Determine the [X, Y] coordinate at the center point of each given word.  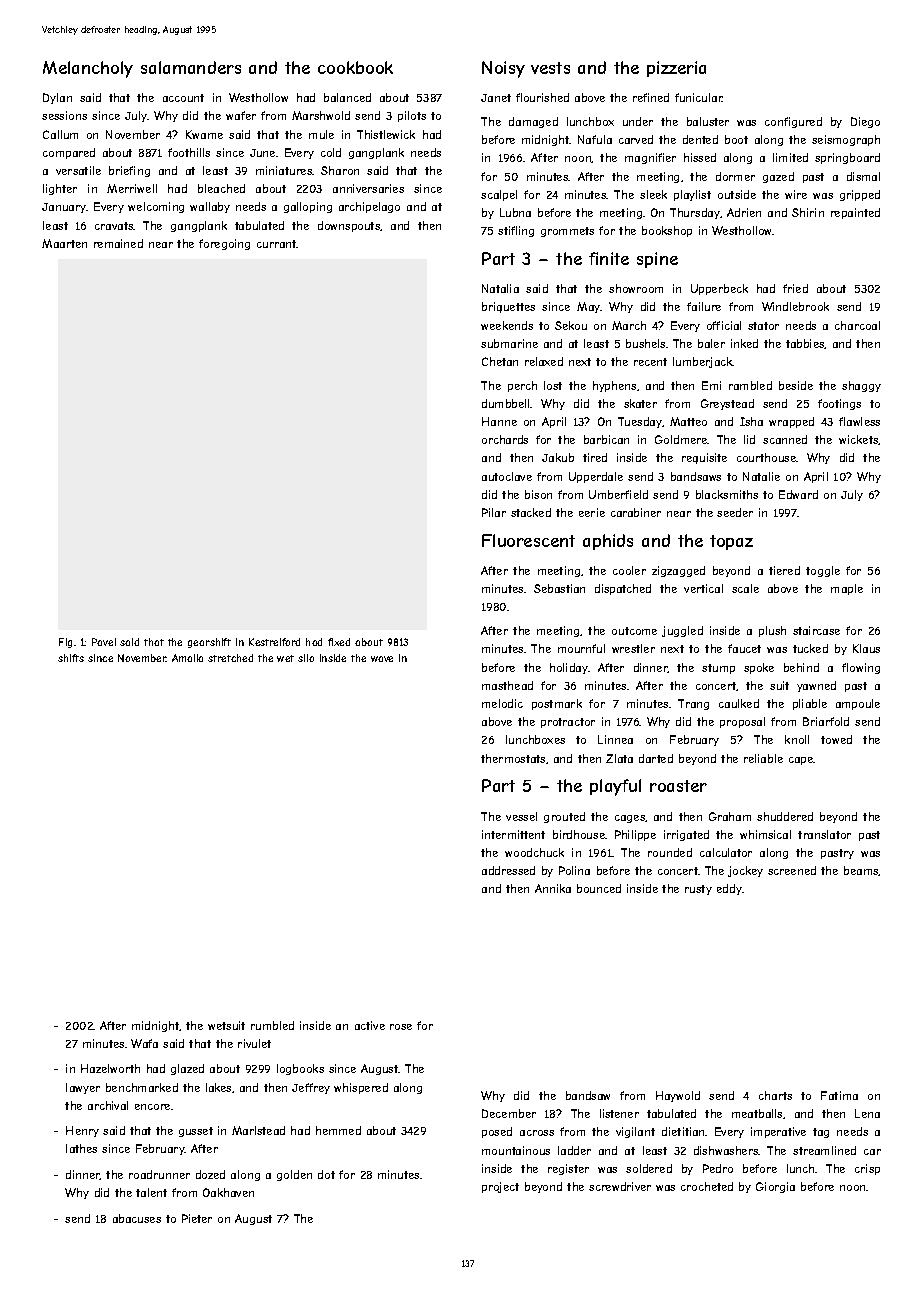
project [500, 1187]
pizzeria [676, 69]
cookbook [355, 67]
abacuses [137, 1218]
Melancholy [88, 69]
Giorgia [775, 1187]
